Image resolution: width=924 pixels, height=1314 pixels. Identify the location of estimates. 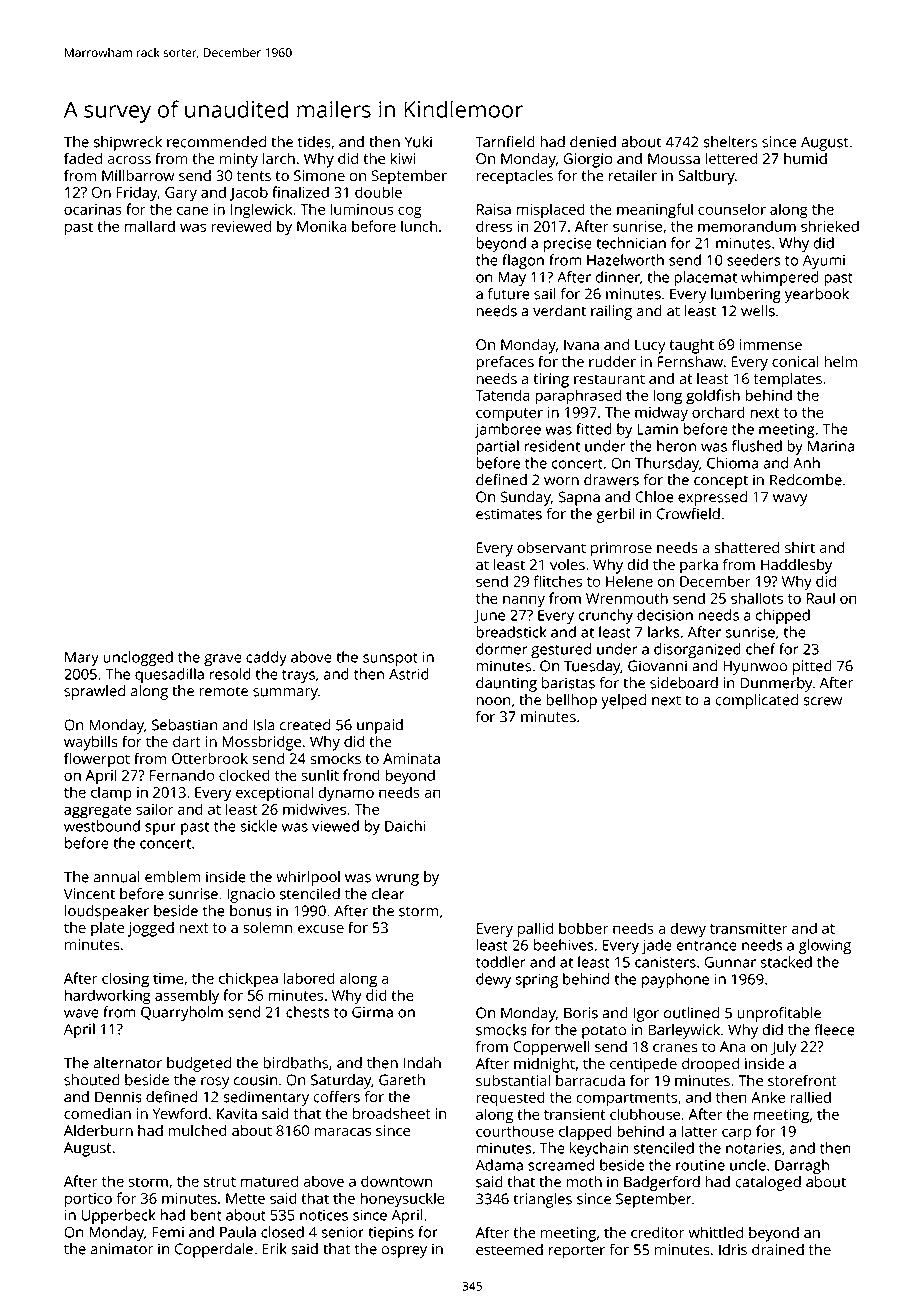
(509, 514).
